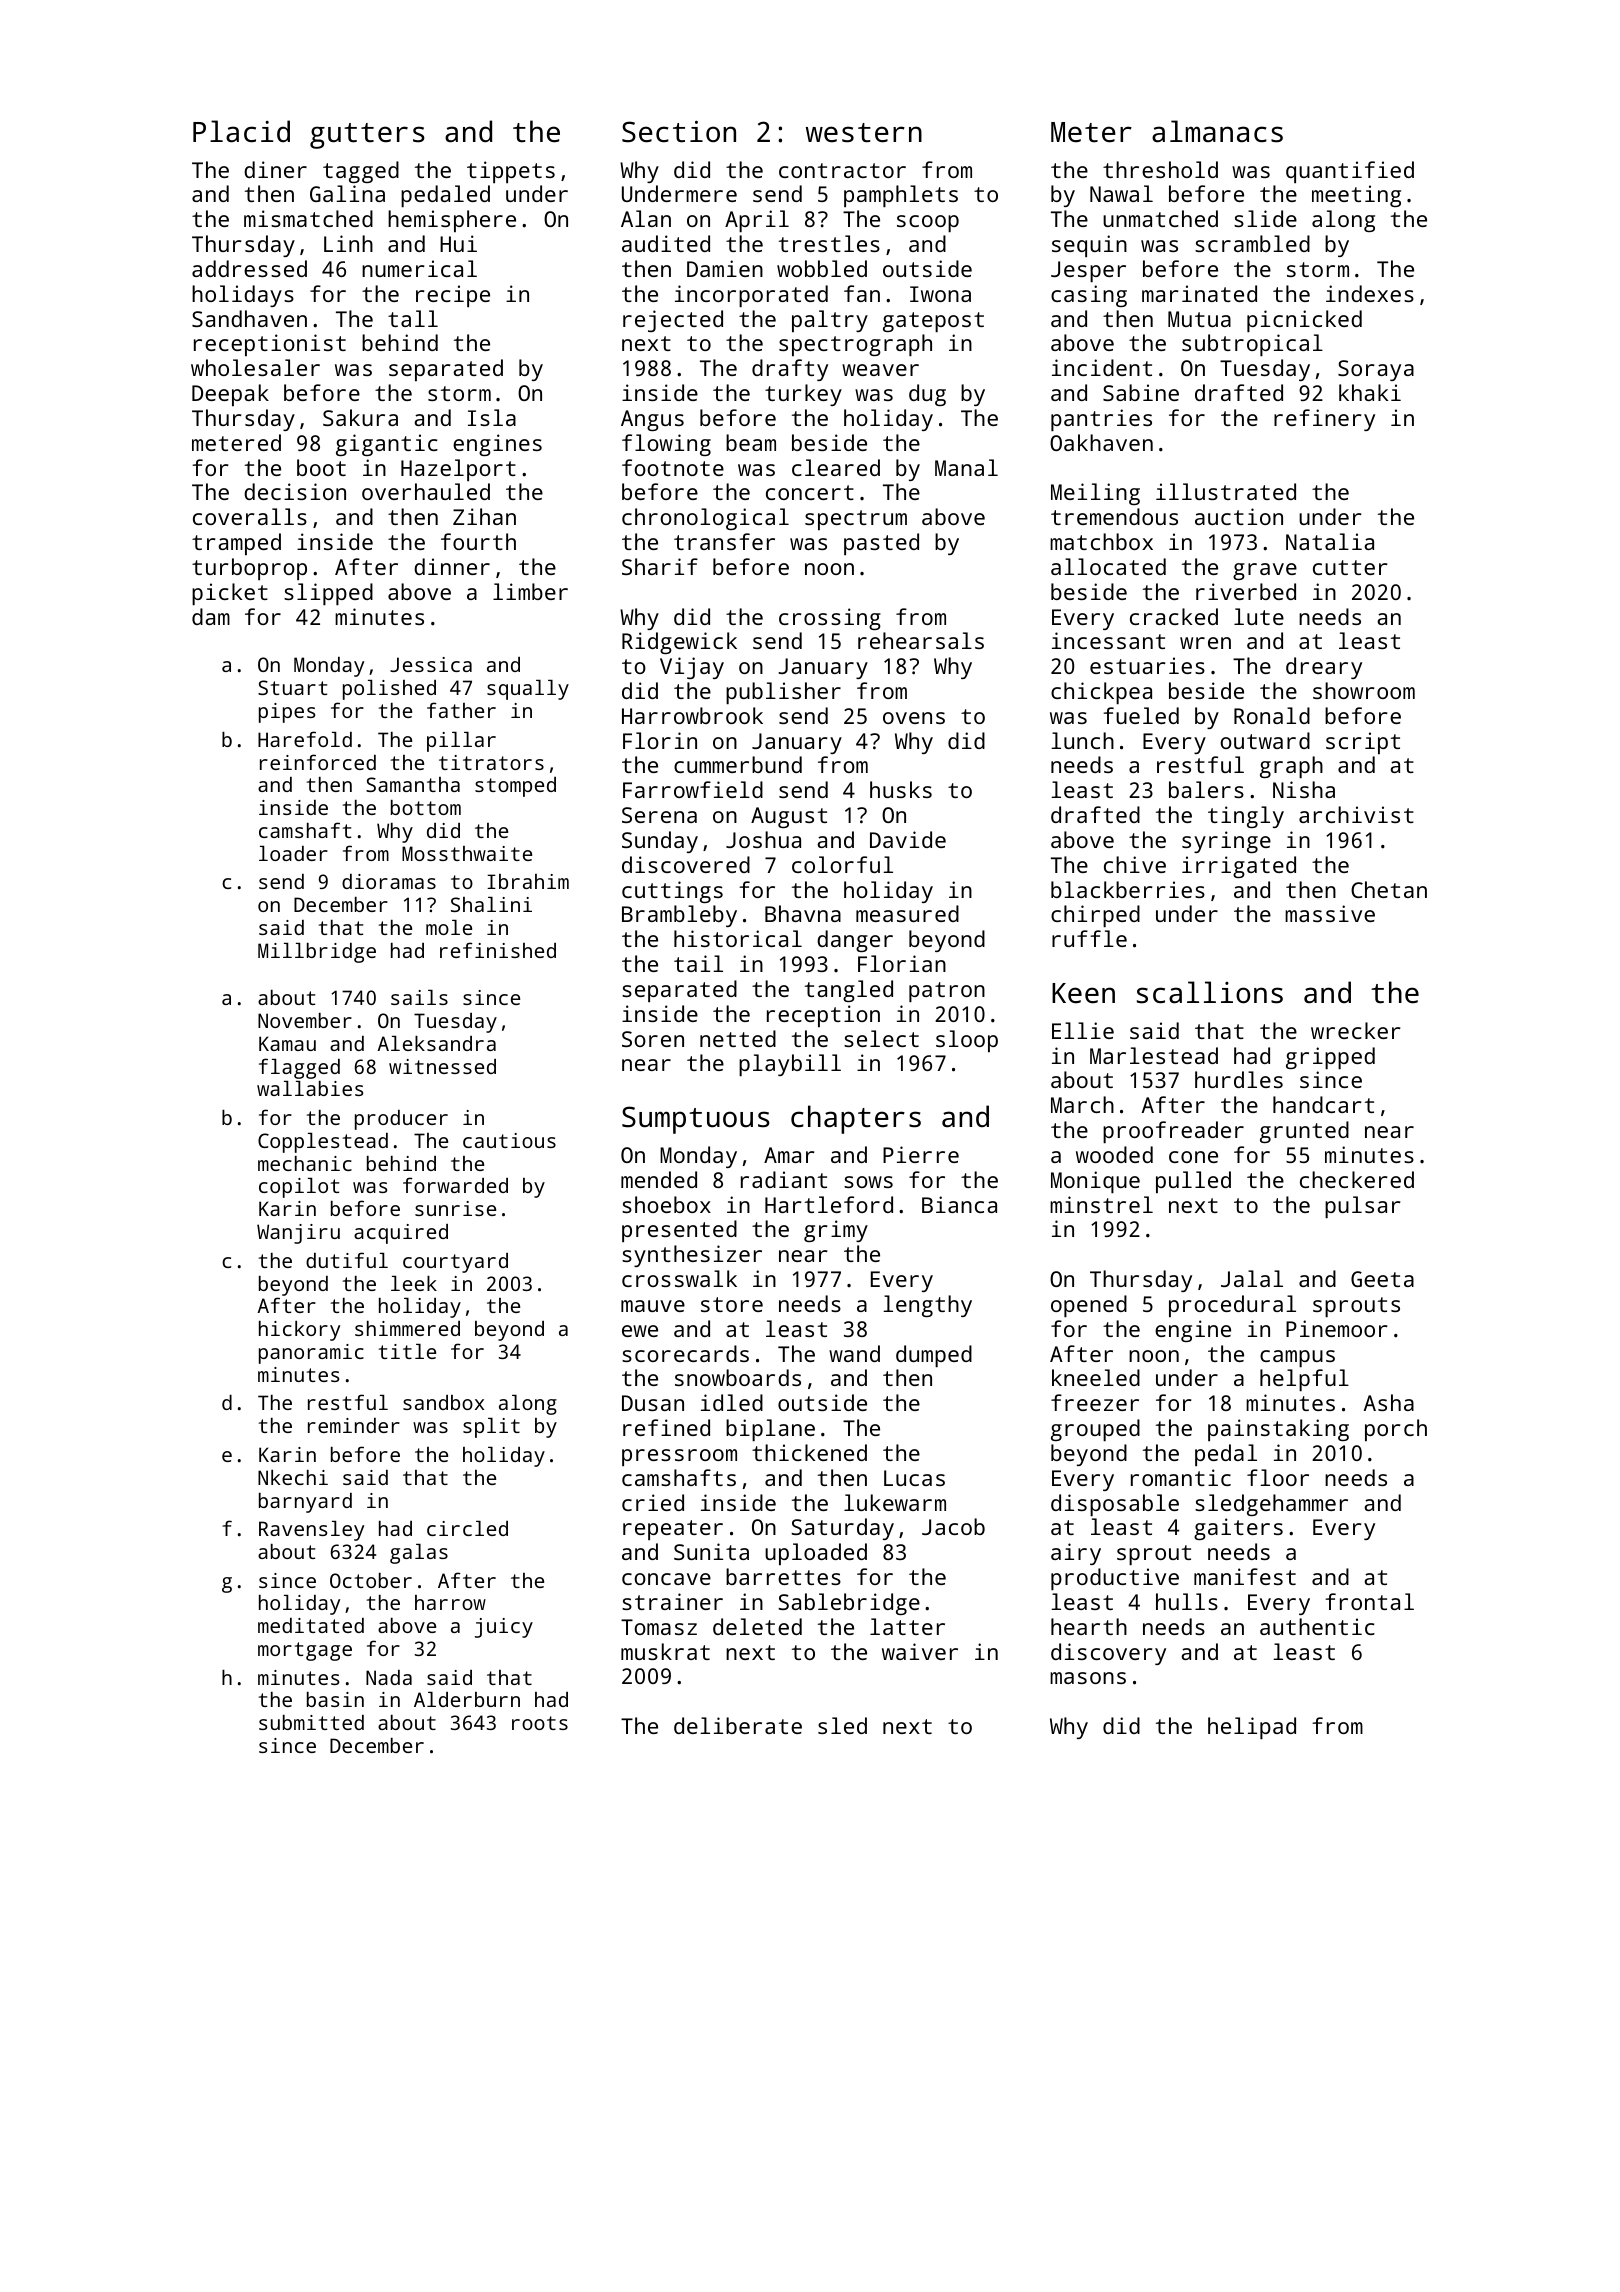  Describe the element at coordinates (1089, 1306) in the screenshot. I see `opened` at that location.
